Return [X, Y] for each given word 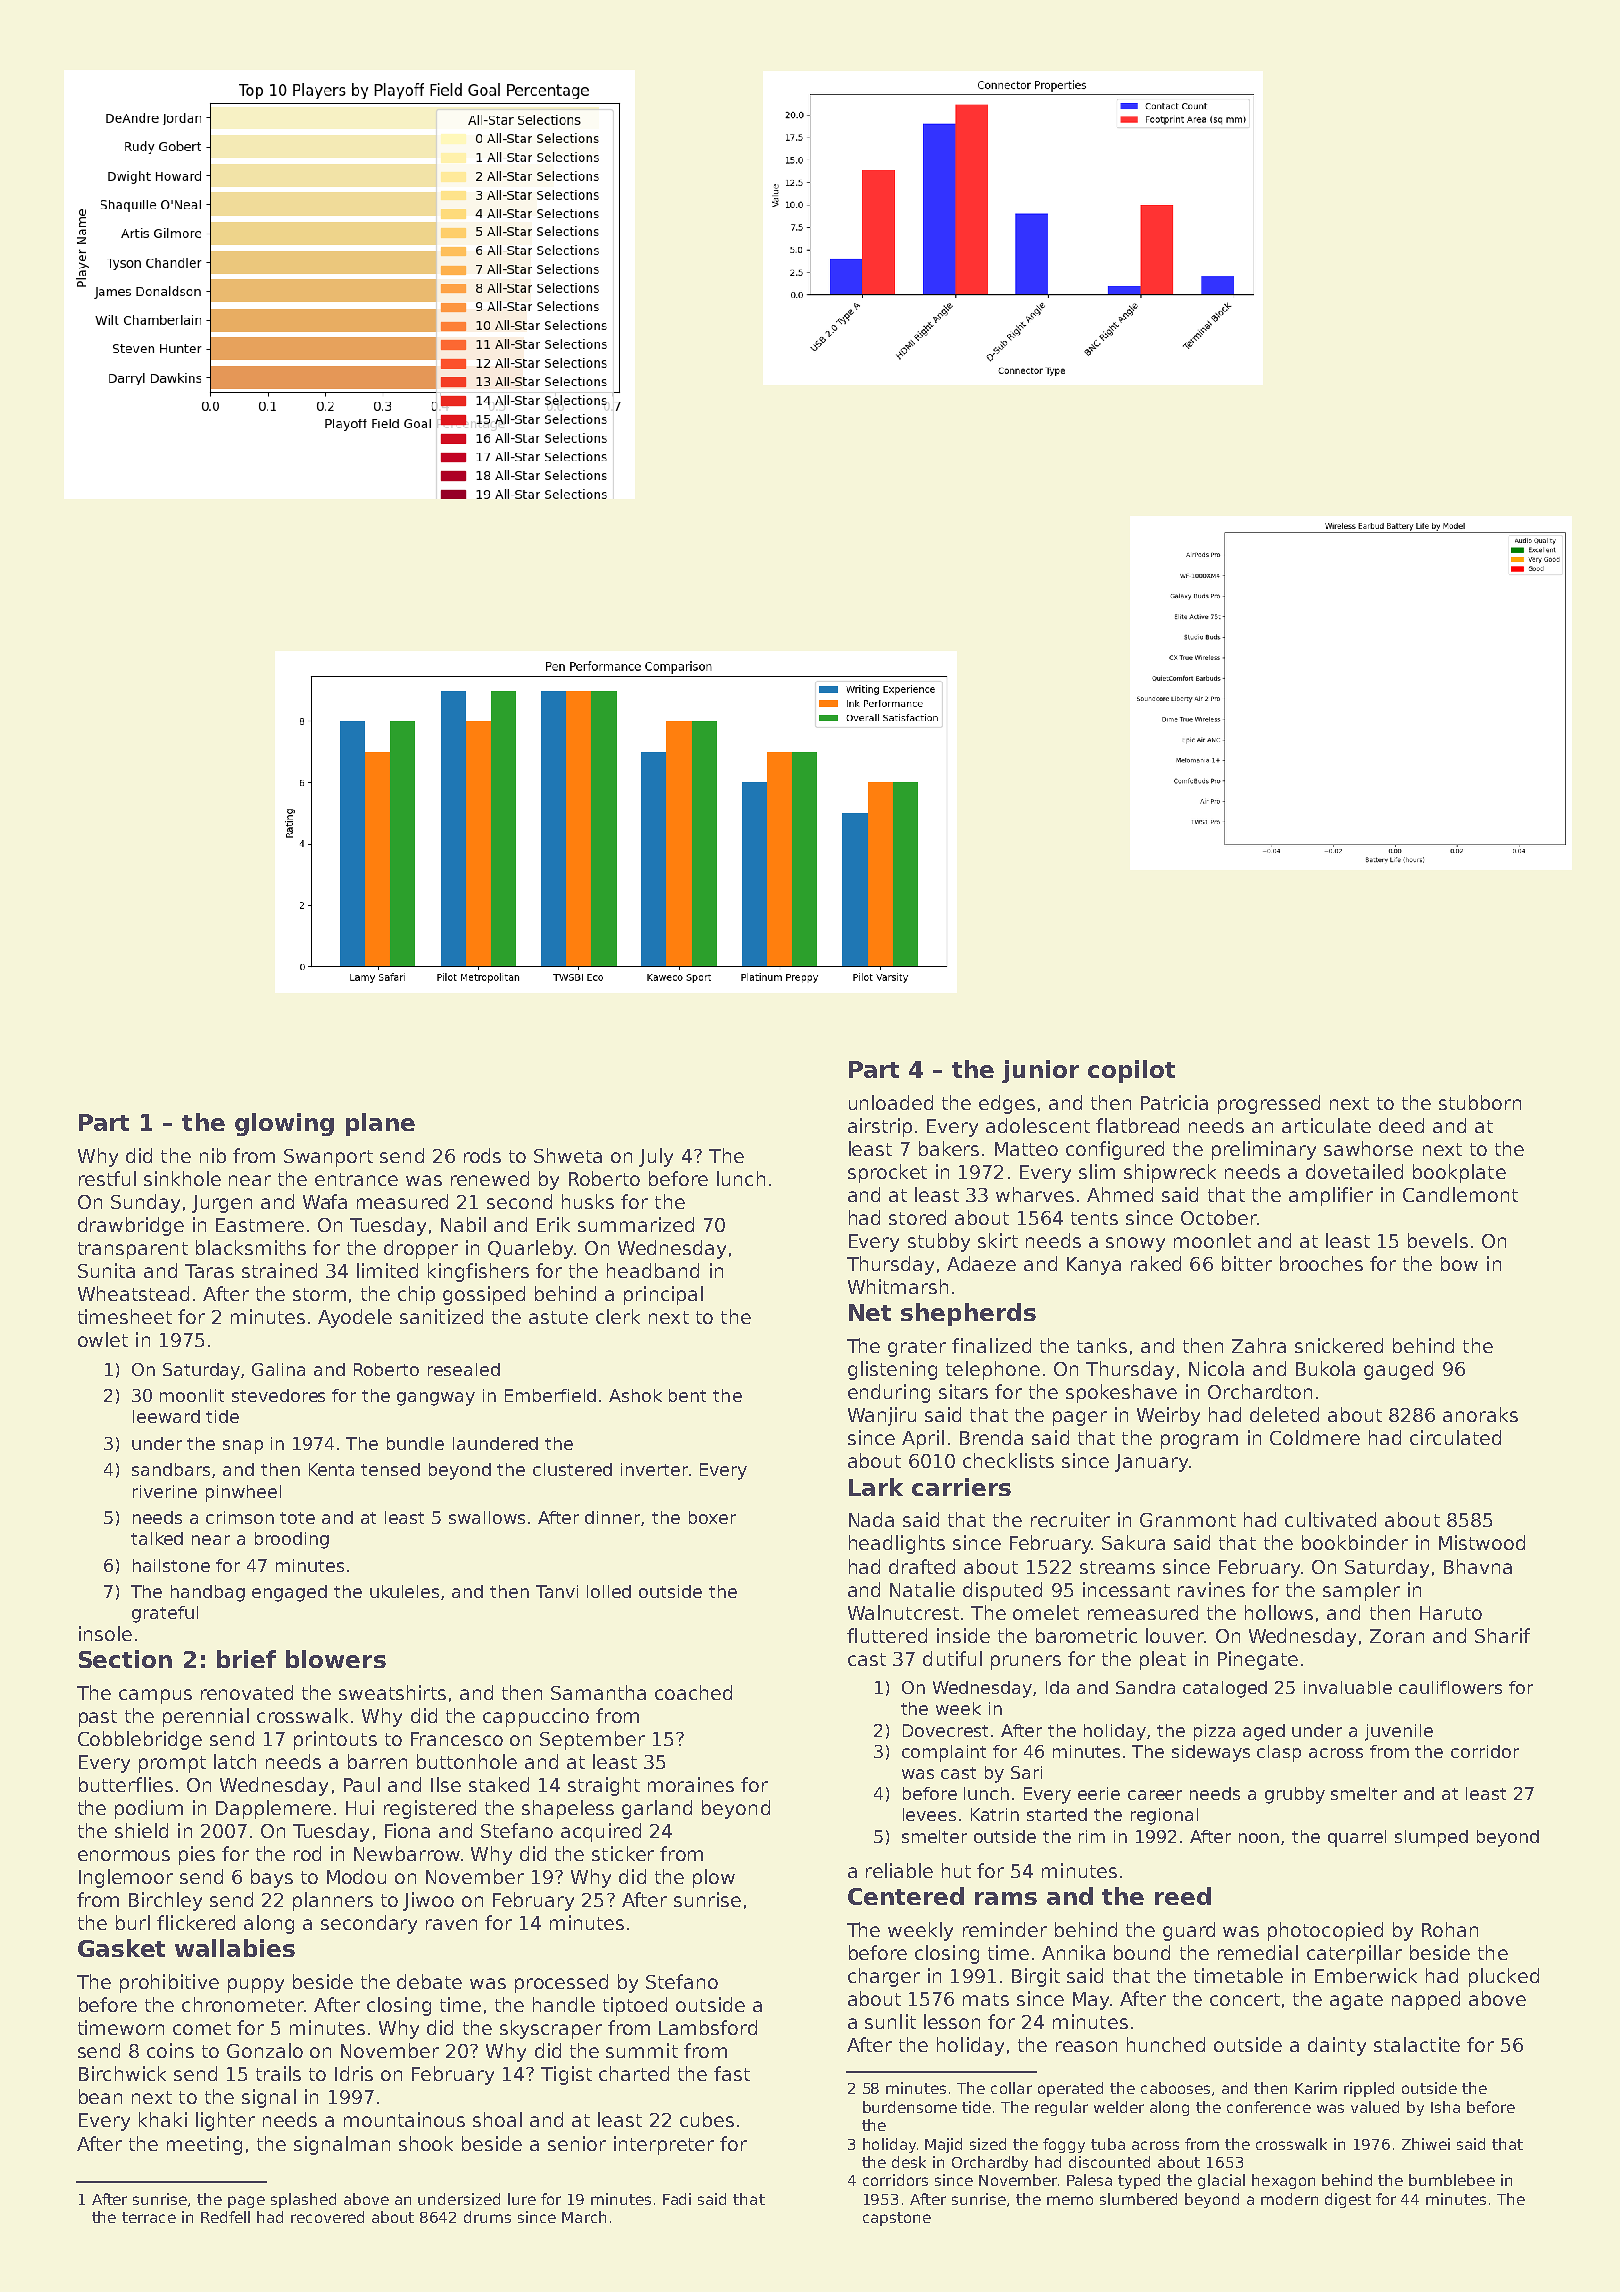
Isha [1445, 2107]
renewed [490, 1178]
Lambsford [708, 2027]
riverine [165, 1491]
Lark [876, 1487]
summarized [636, 1224]
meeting [204, 2145]
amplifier [1331, 1196]
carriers [961, 1487]
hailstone [171, 1565]
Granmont [1188, 1520]
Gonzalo [265, 2050]
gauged [1398, 1370]
